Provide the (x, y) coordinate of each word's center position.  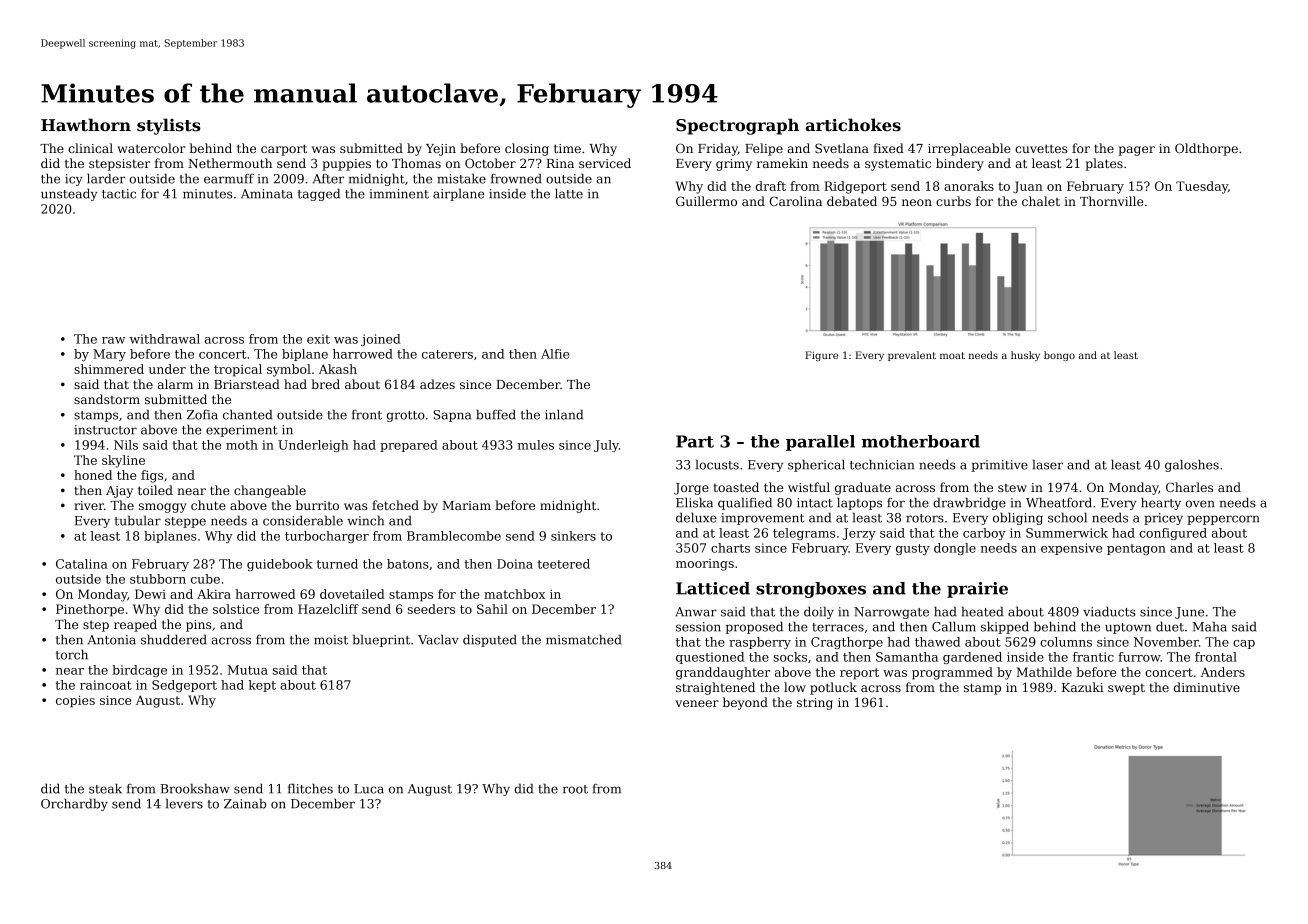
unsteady (69, 194)
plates (1104, 164)
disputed (490, 640)
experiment (242, 431)
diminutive (1207, 687)
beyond (745, 703)
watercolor (151, 148)
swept (1126, 689)
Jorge (691, 489)
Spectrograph (737, 126)
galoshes (1192, 465)
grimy (734, 165)
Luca (369, 789)
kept (262, 686)
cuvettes (1041, 148)
